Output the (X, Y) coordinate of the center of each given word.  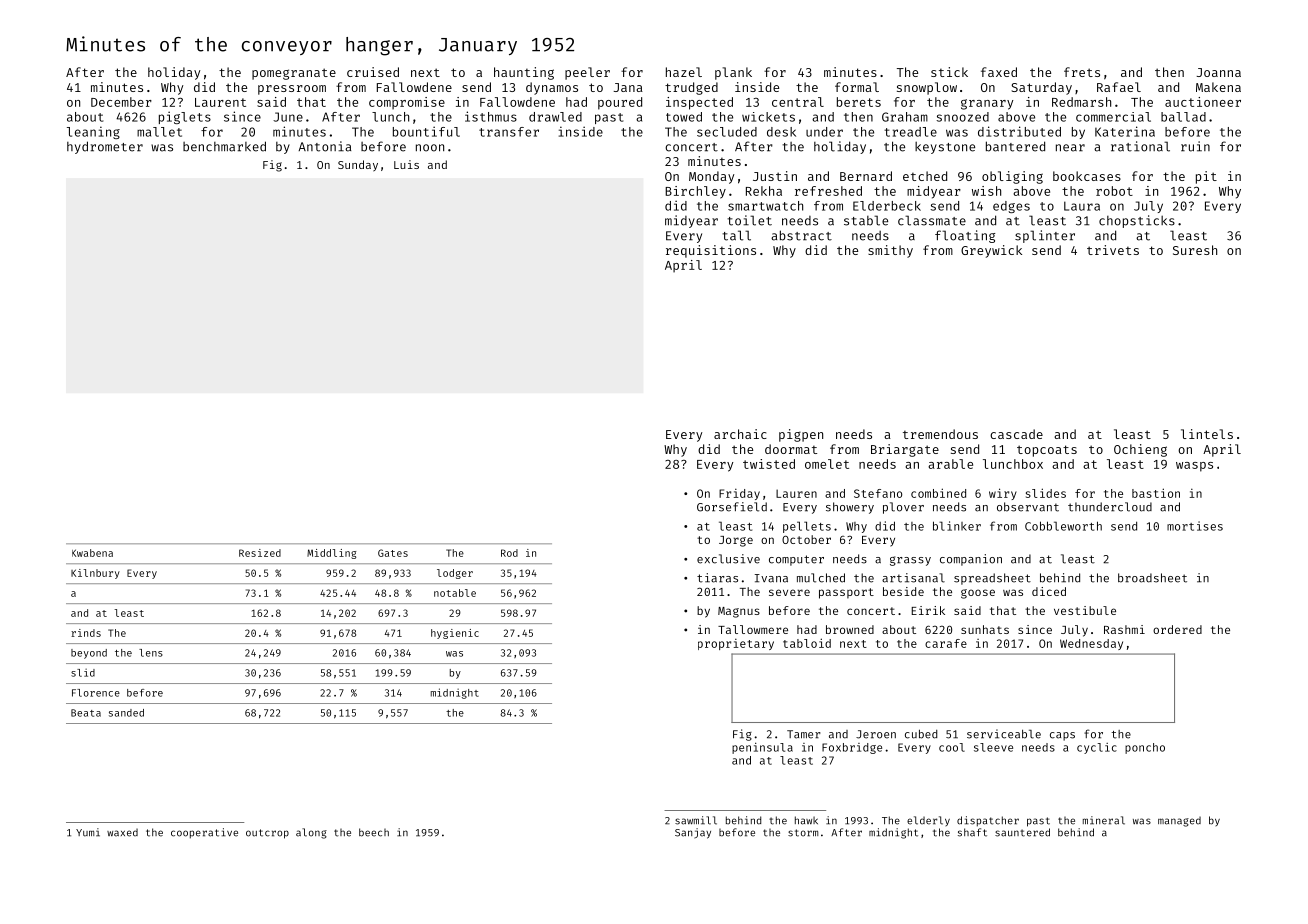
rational (1140, 146)
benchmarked (224, 146)
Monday (711, 177)
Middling (331, 554)
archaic (740, 434)
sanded (126, 713)
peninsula (762, 748)
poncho (1145, 748)
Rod (509, 553)
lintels (1207, 434)
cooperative (204, 833)
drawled (555, 117)
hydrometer (105, 147)
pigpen (801, 435)
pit (1206, 177)
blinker (957, 526)
